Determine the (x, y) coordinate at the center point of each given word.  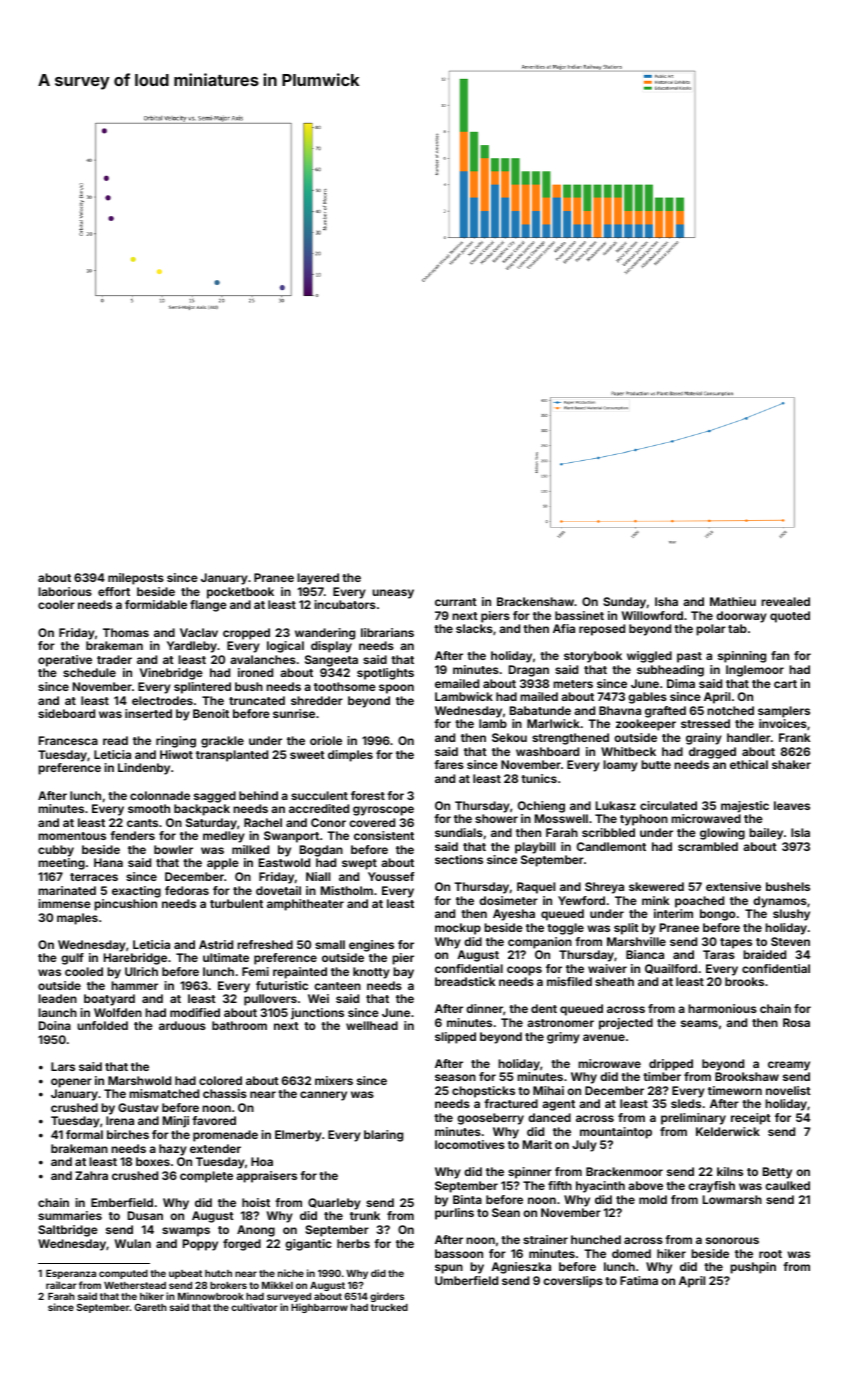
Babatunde (540, 710)
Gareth (150, 1307)
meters (573, 684)
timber (662, 1076)
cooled (84, 971)
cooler (56, 604)
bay (403, 973)
